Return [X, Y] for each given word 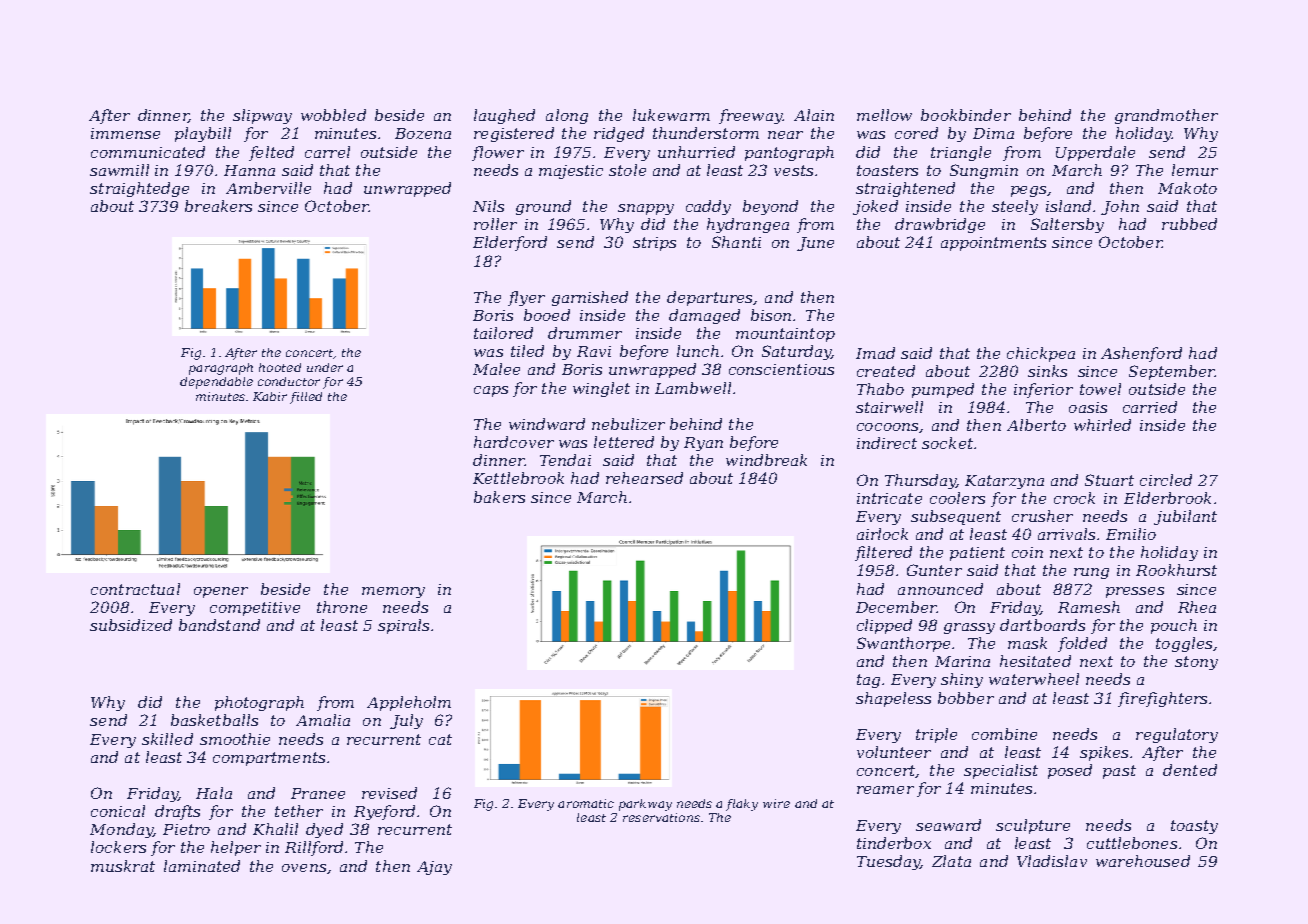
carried [1150, 407]
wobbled [333, 115]
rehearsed [644, 478]
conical [118, 811]
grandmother [1166, 116]
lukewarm [671, 115]
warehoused [1143, 861]
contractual [135, 589]
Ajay [434, 868]
